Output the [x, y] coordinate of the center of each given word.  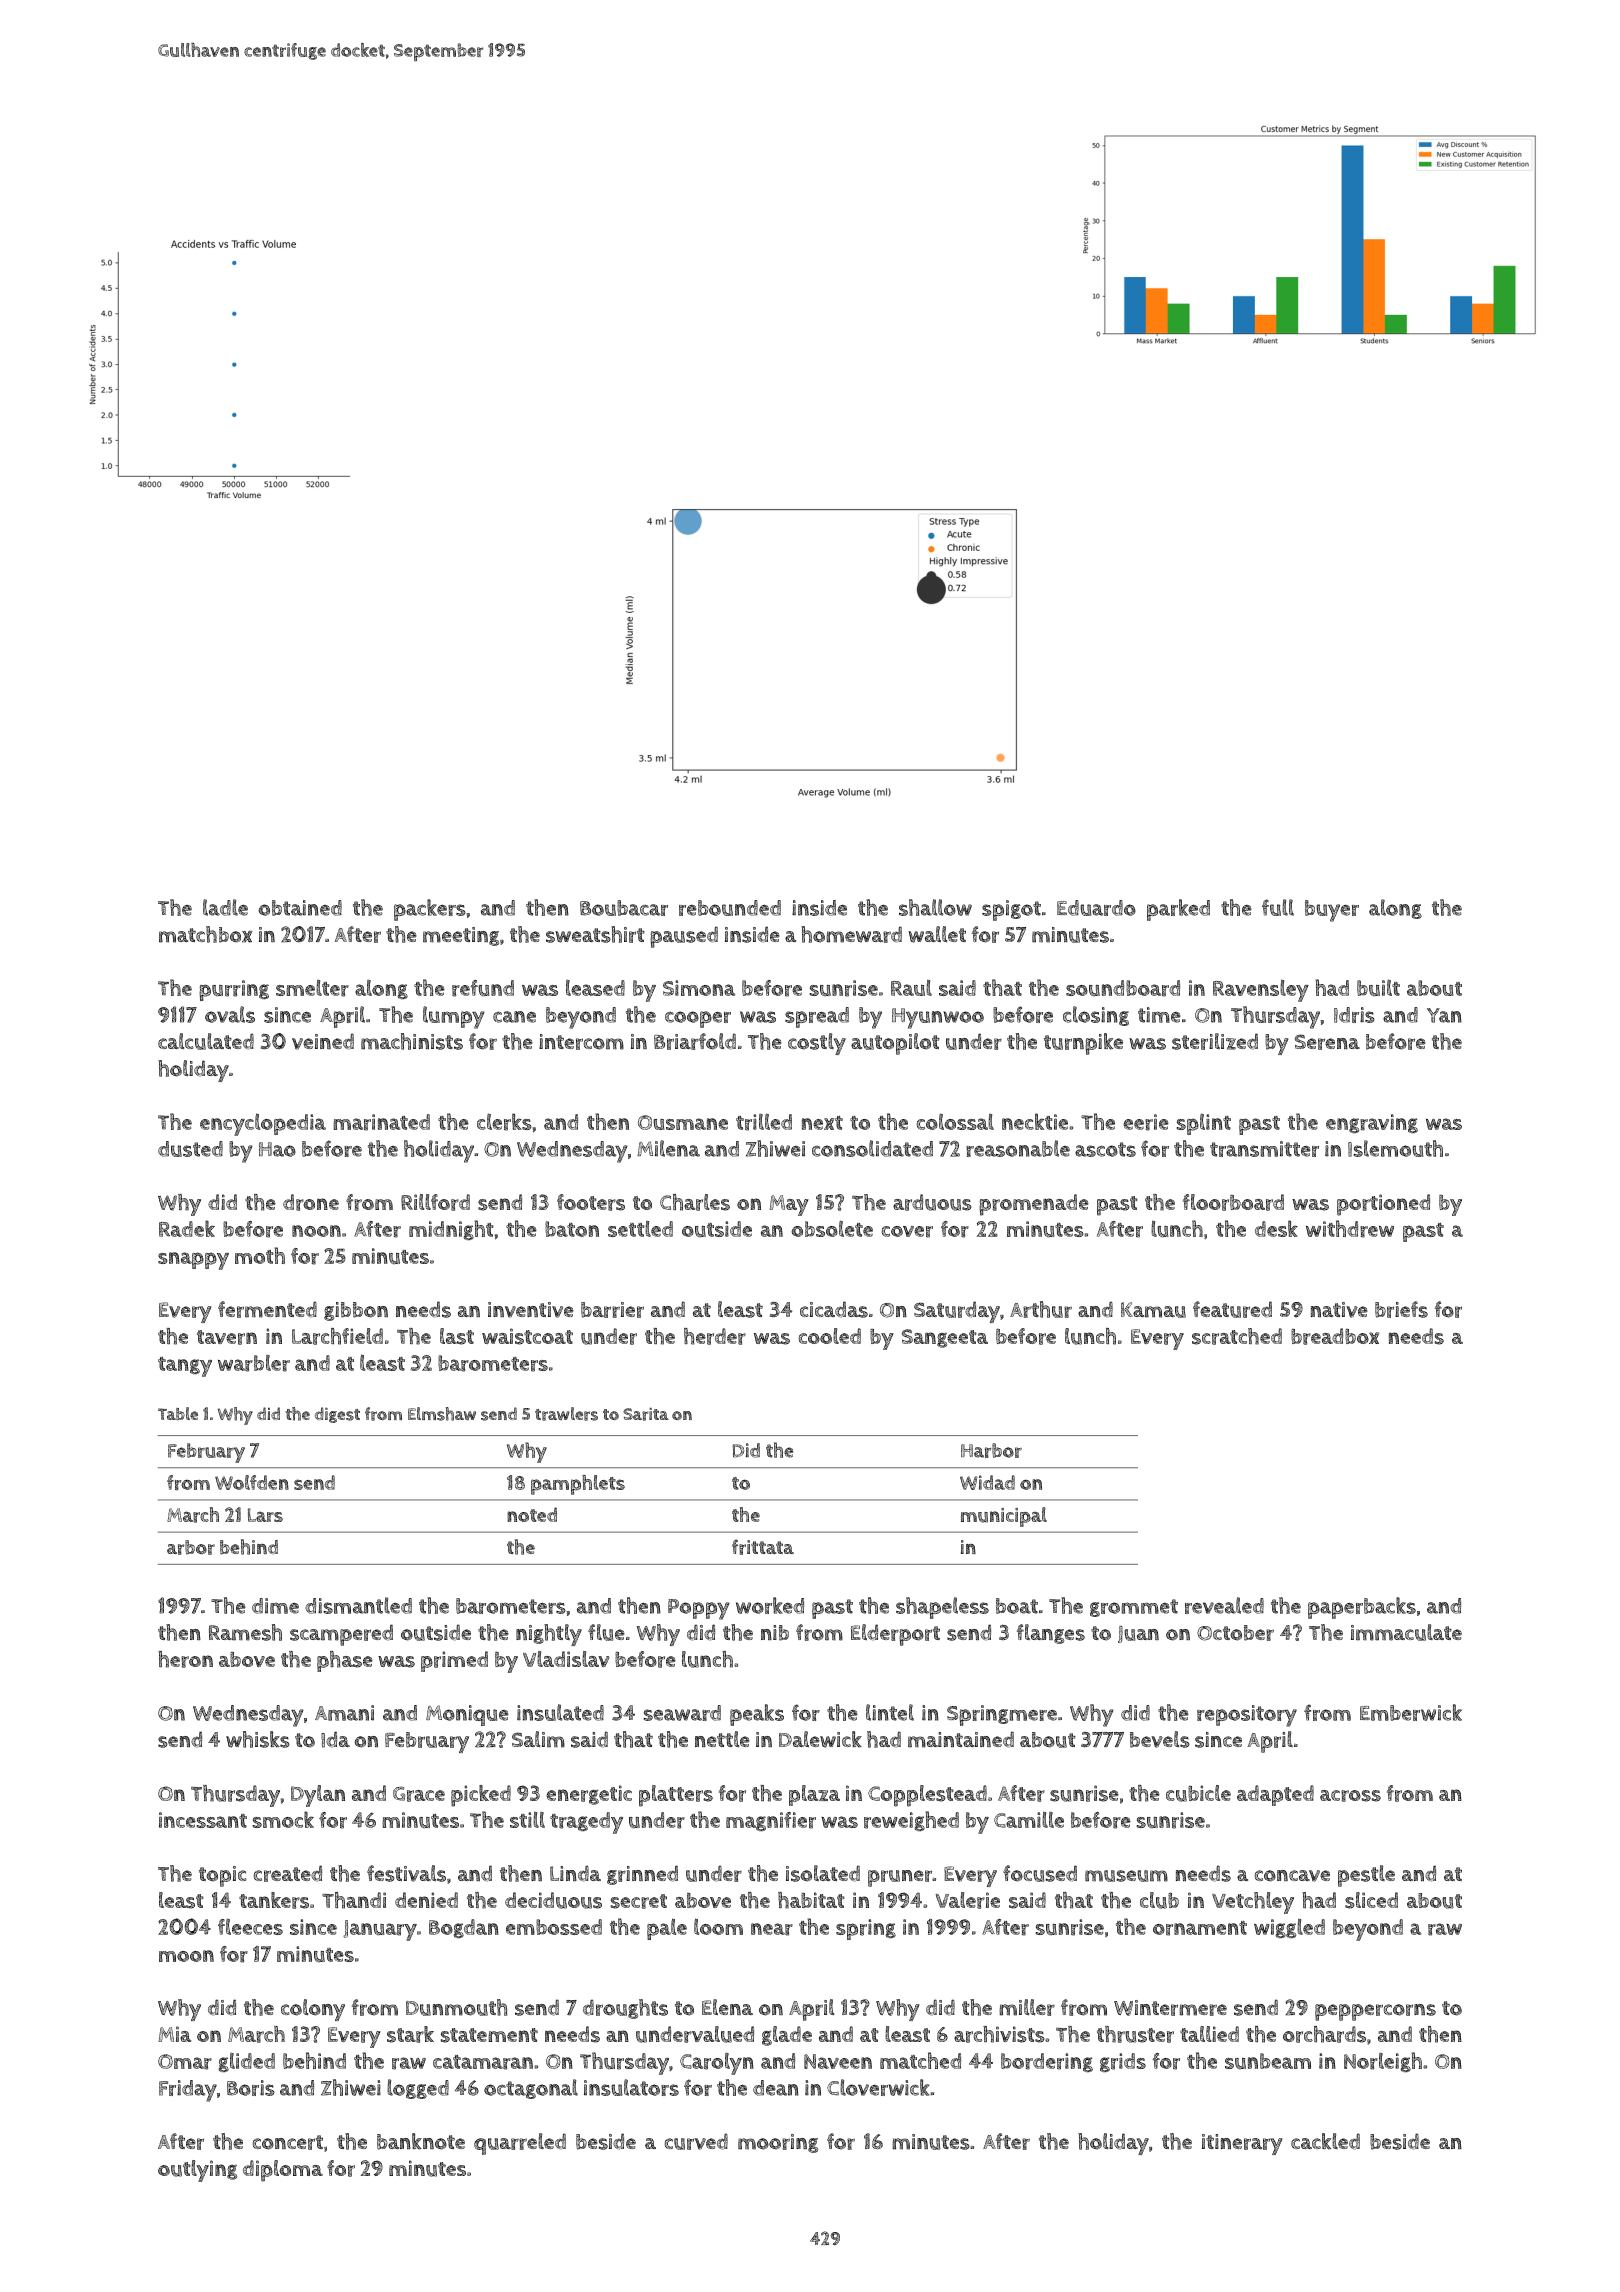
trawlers [566, 1414]
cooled [830, 1336]
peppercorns [1375, 2012]
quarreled [520, 2144]
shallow [935, 907]
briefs [1401, 1309]
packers [430, 910]
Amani [344, 1713]
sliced [1371, 1900]
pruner [900, 1878]
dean [776, 2088]
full [1278, 907]
